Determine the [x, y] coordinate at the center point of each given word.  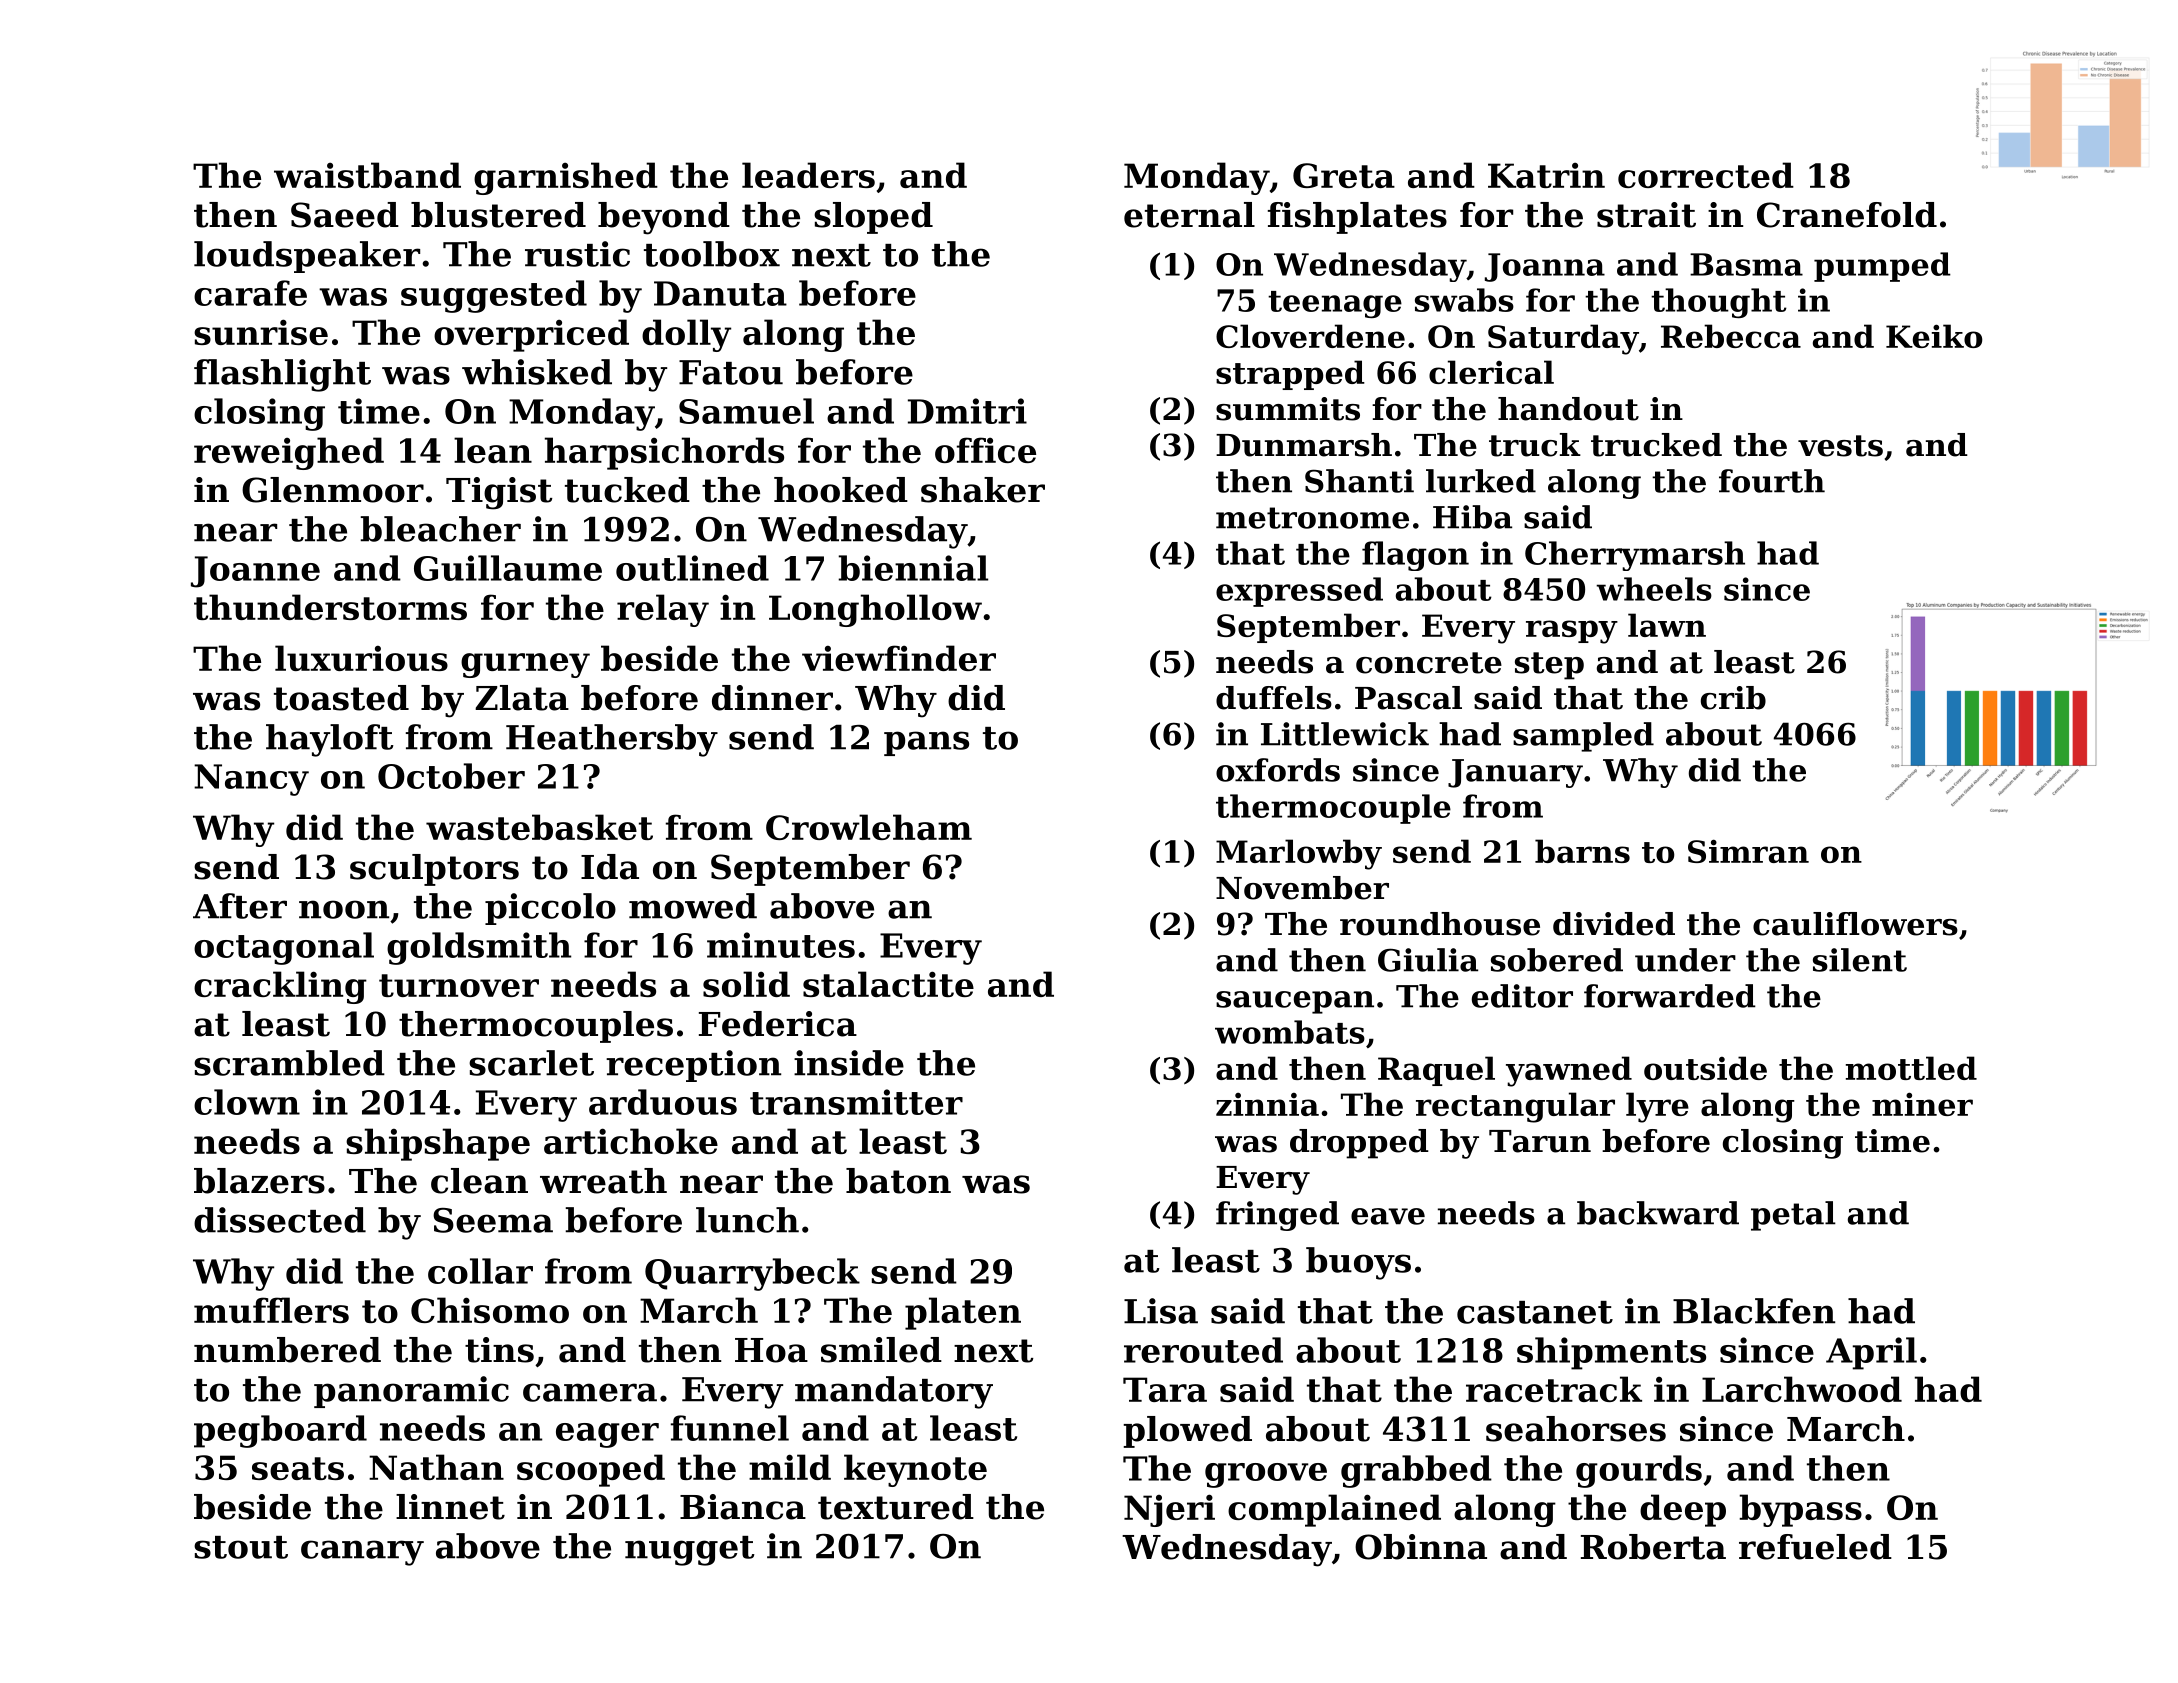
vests [1840, 446]
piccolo [550, 909]
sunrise [261, 332]
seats [298, 1468]
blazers [259, 1181]
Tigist [499, 493]
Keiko [1934, 336]
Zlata [522, 698]
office [985, 450]
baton [898, 1181]
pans [926, 743]
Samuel [746, 411]
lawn [1667, 625]
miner [1922, 1104]
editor [1522, 996]
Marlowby [1299, 854]
